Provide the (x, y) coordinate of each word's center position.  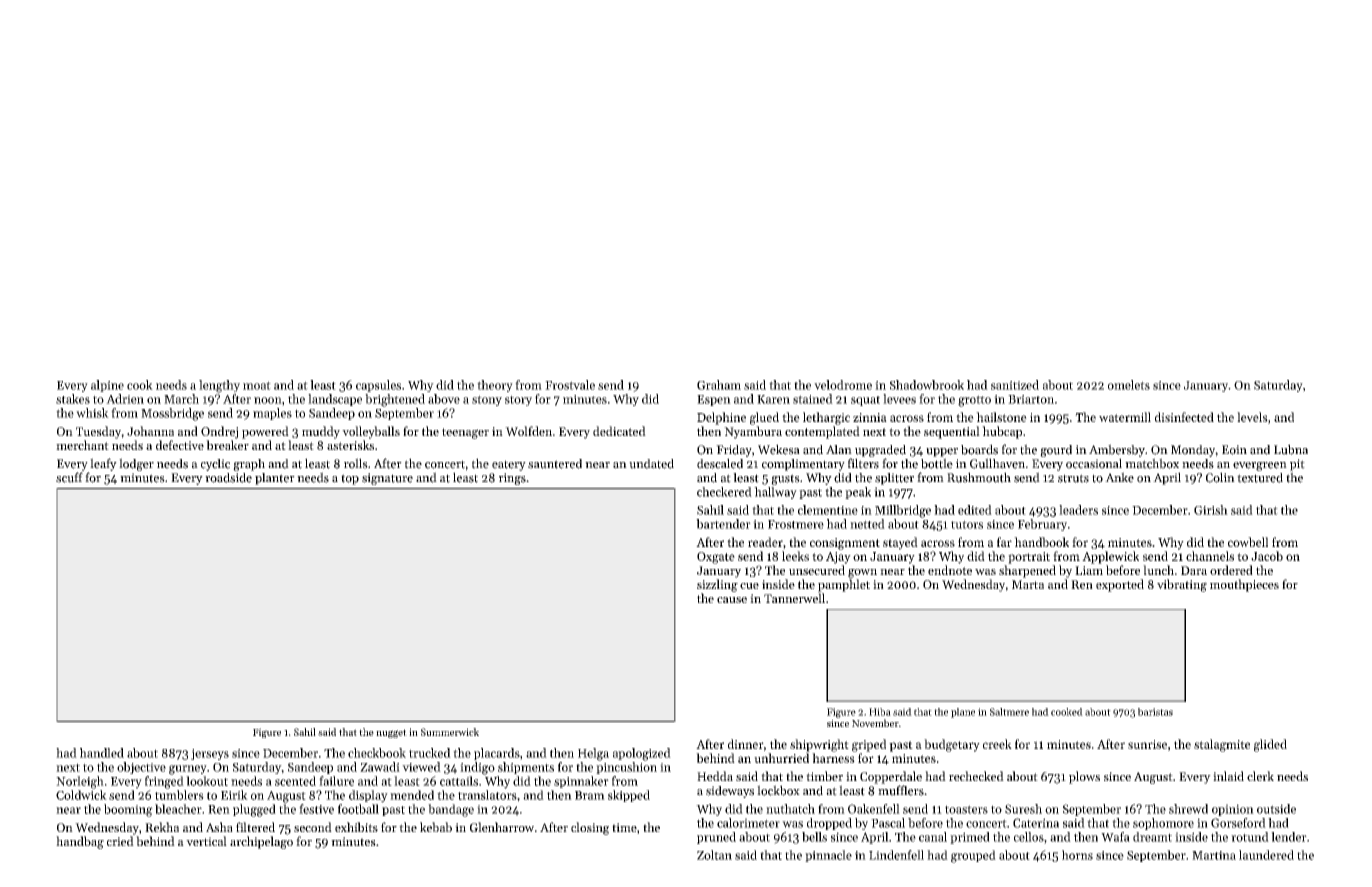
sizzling (717, 585)
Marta (1028, 584)
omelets (1129, 385)
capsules (378, 386)
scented (295, 781)
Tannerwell (794, 598)
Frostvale (570, 385)
